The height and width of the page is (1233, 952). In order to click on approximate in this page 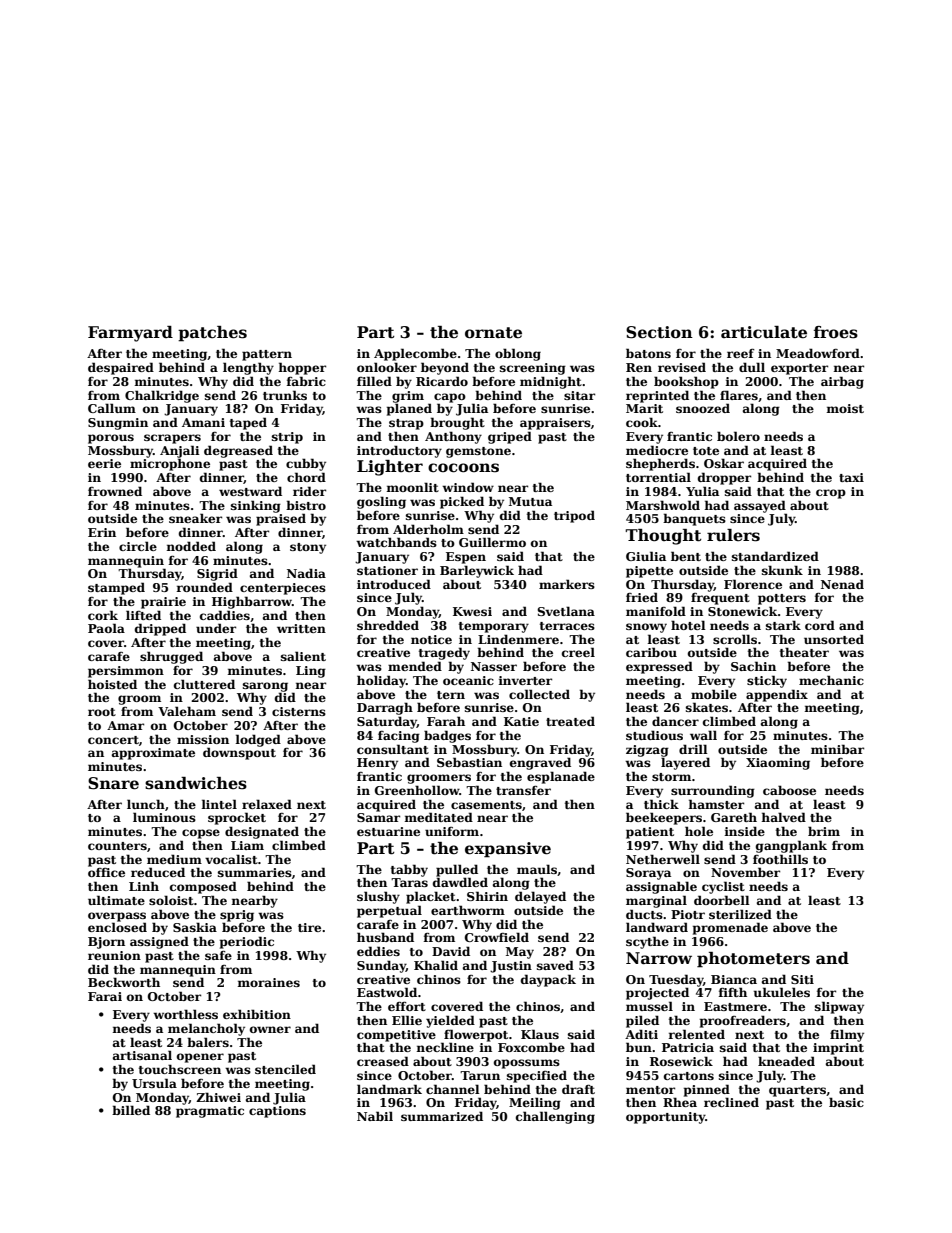, I will do `click(153, 754)`.
